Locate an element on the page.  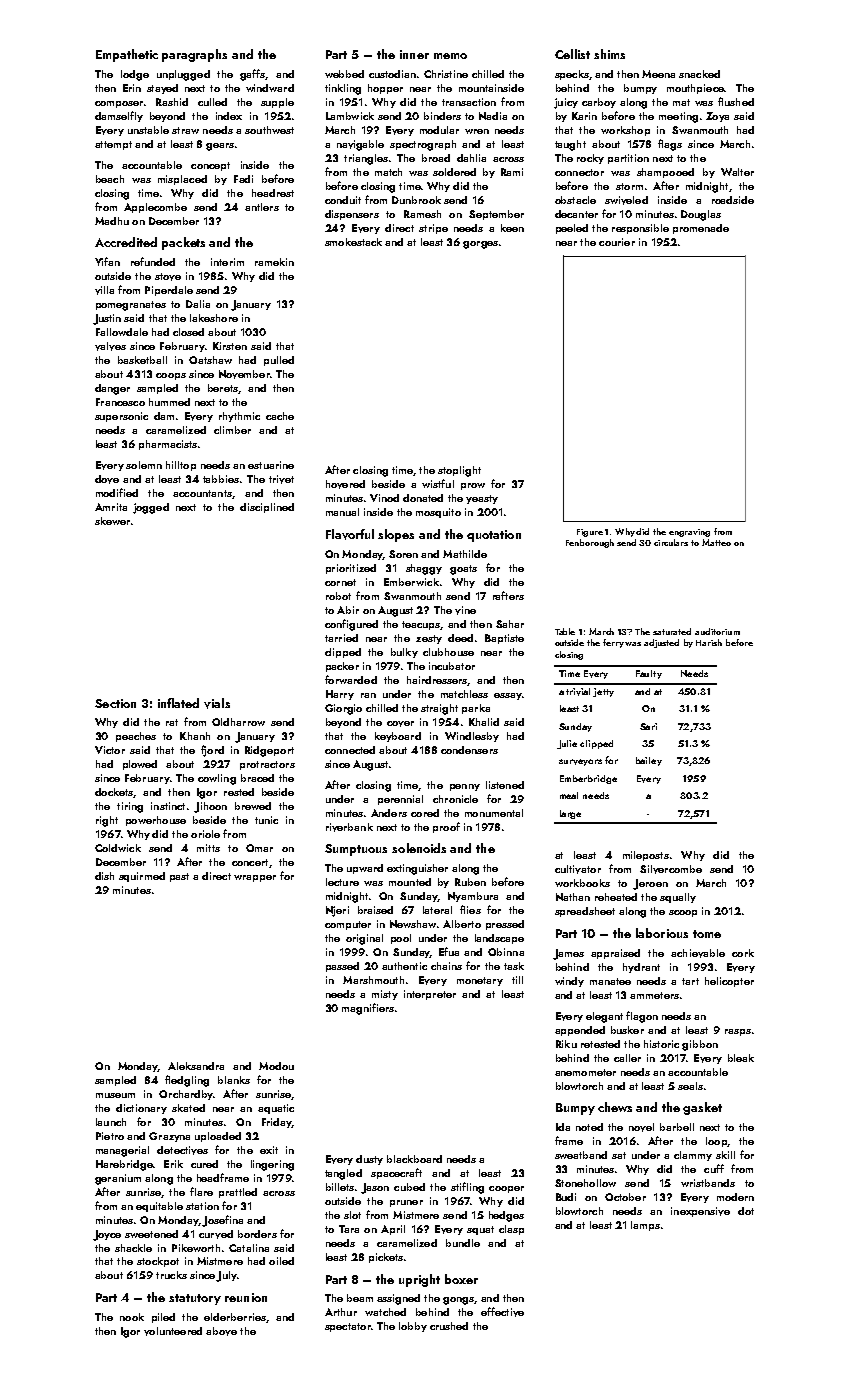
hydrant is located at coordinates (641, 968).
